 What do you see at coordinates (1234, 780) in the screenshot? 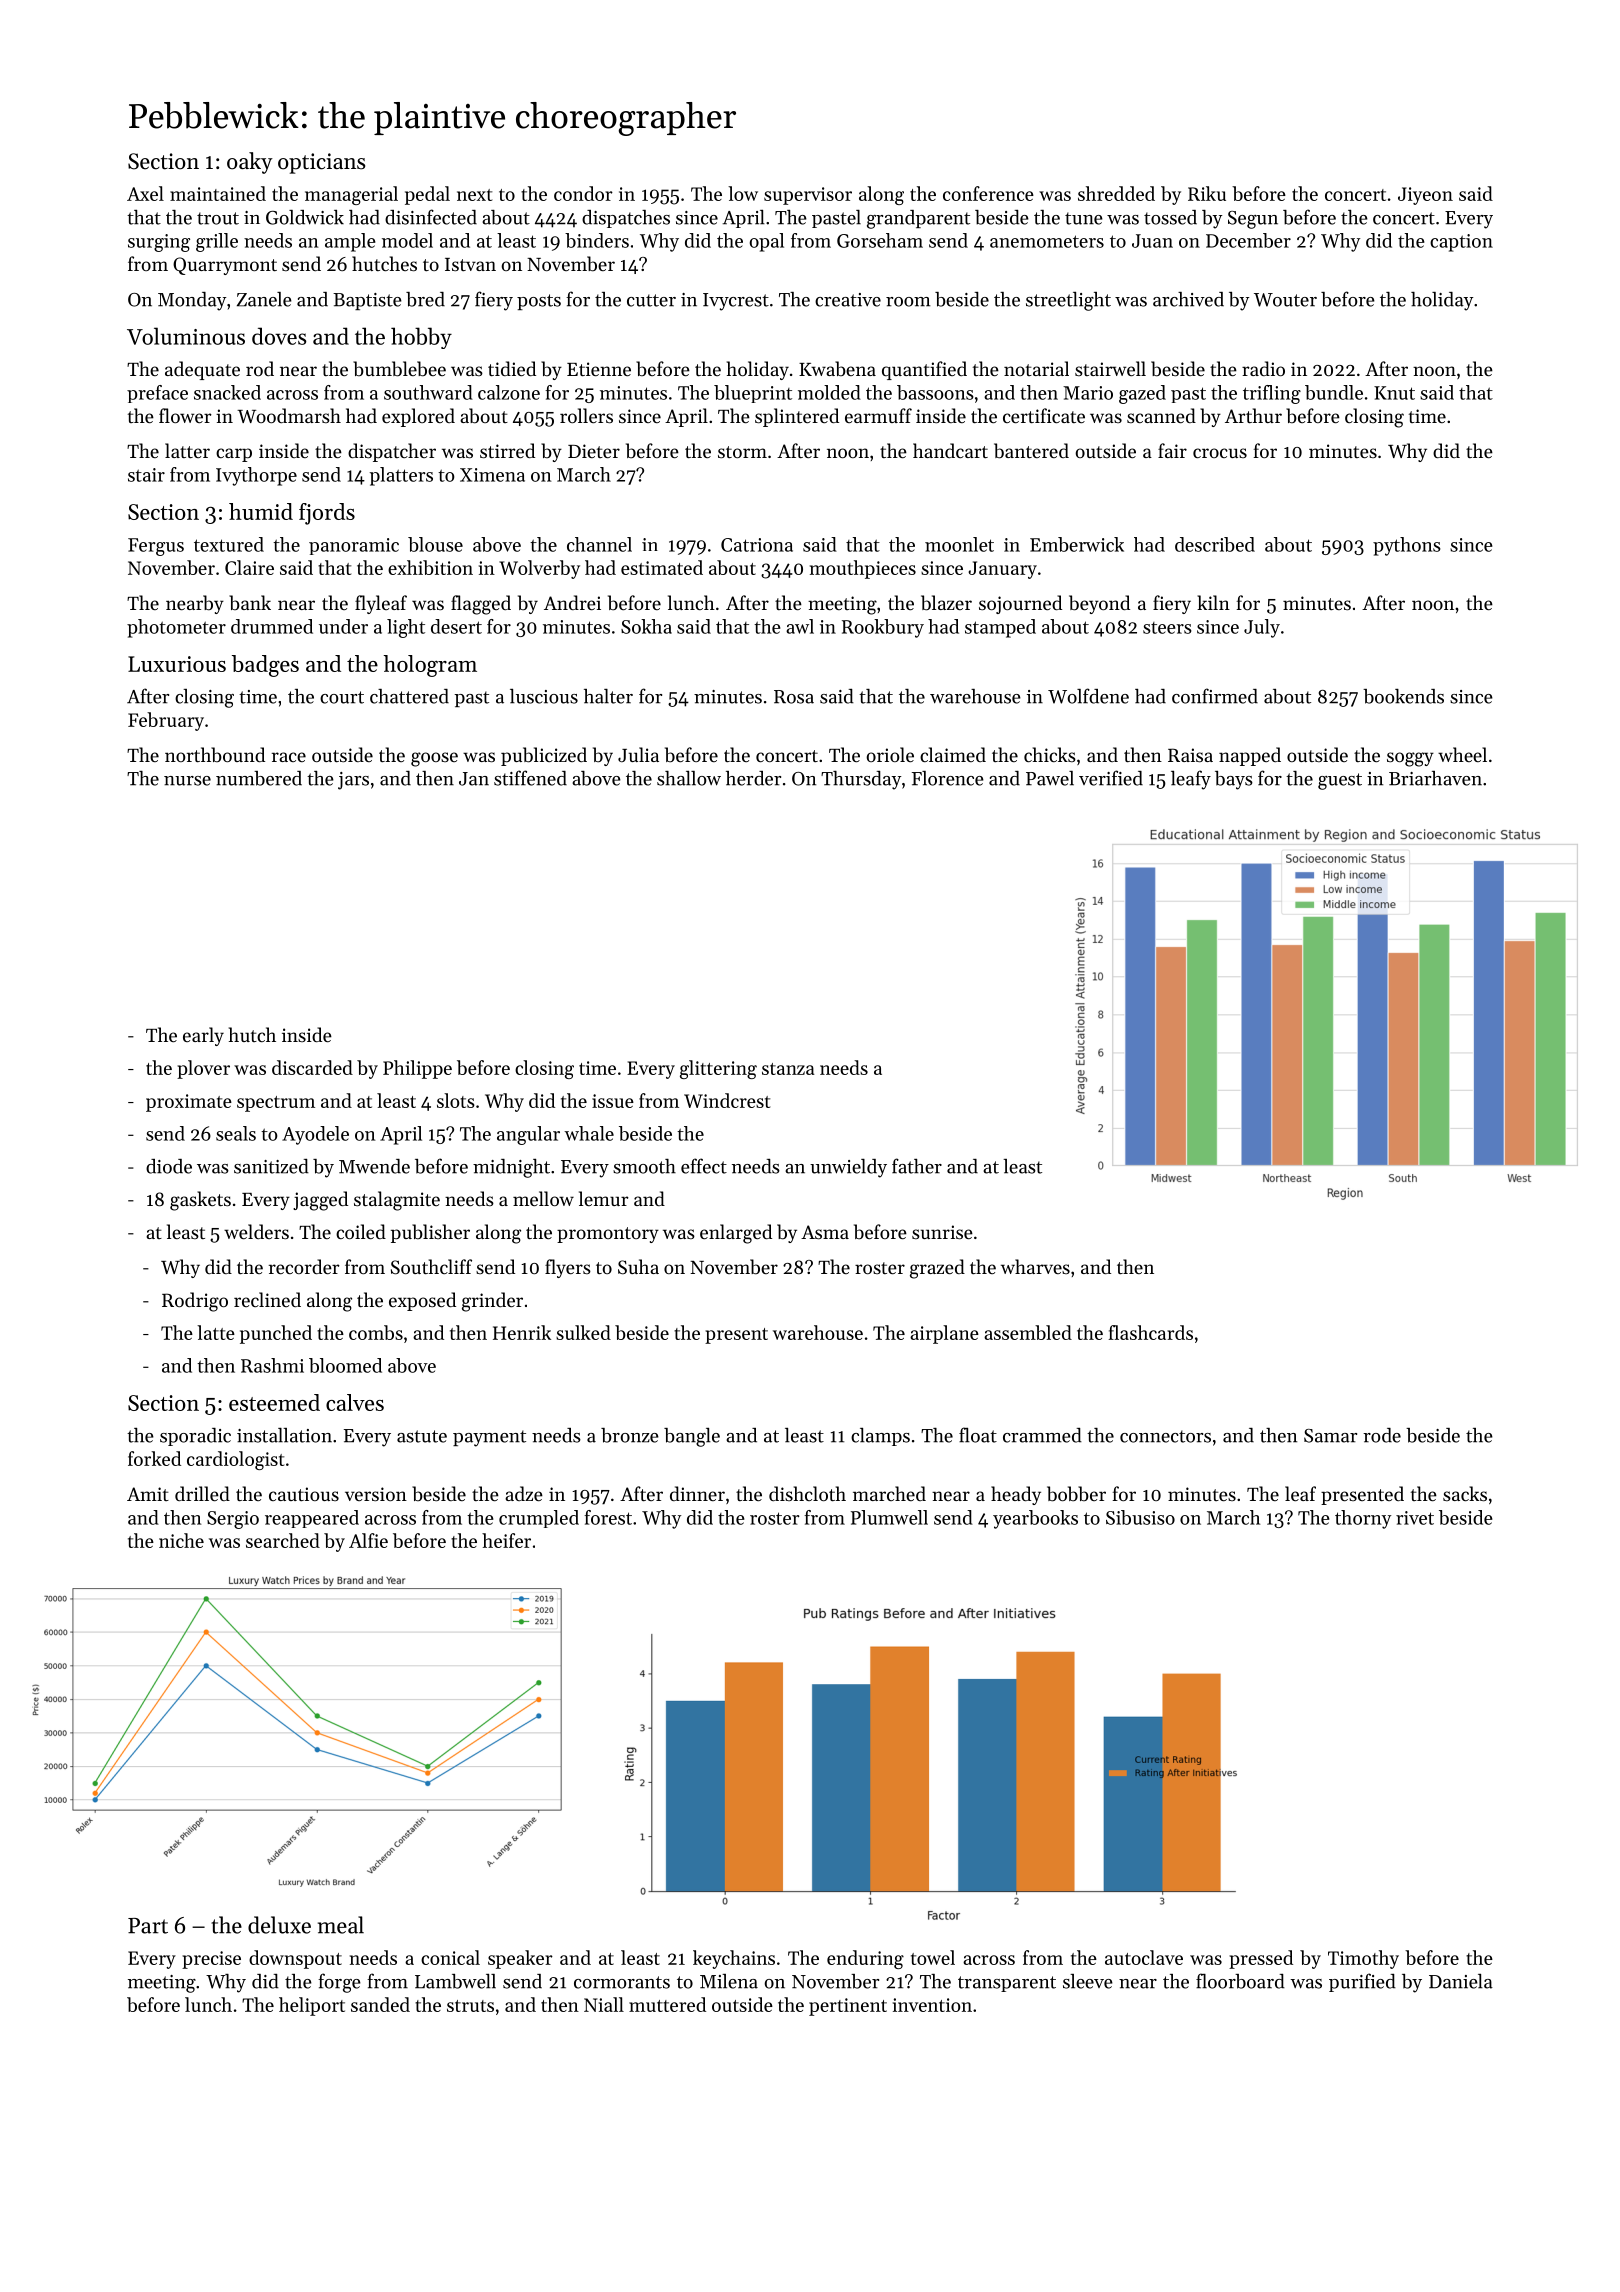
I see `bays` at bounding box center [1234, 780].
